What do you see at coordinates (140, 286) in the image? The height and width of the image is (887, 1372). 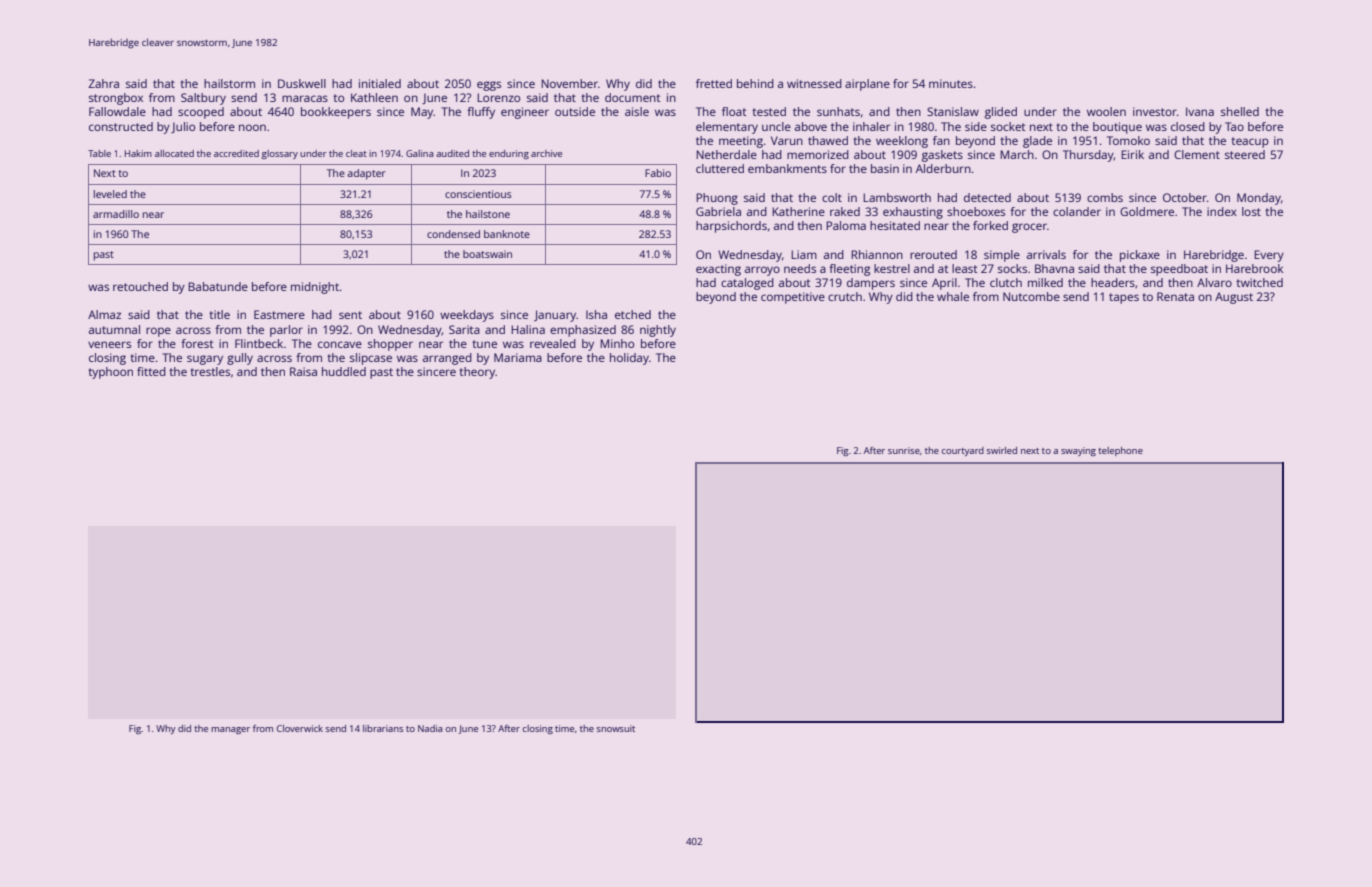 I see `retouched` at bounding box center [140, 286].
